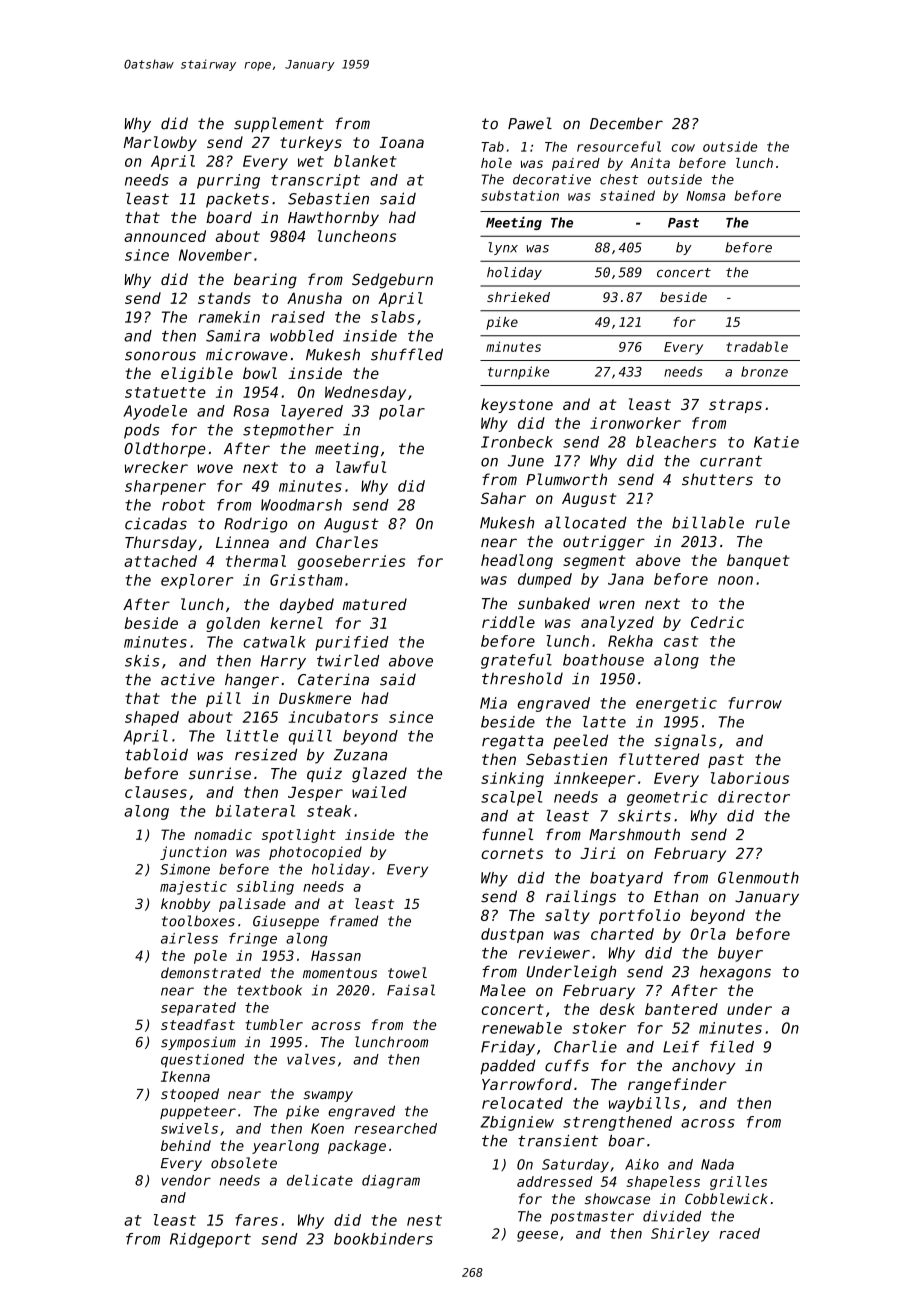 This page has width=924, height=1308. I want to click on bronze, so click(764, 371).
